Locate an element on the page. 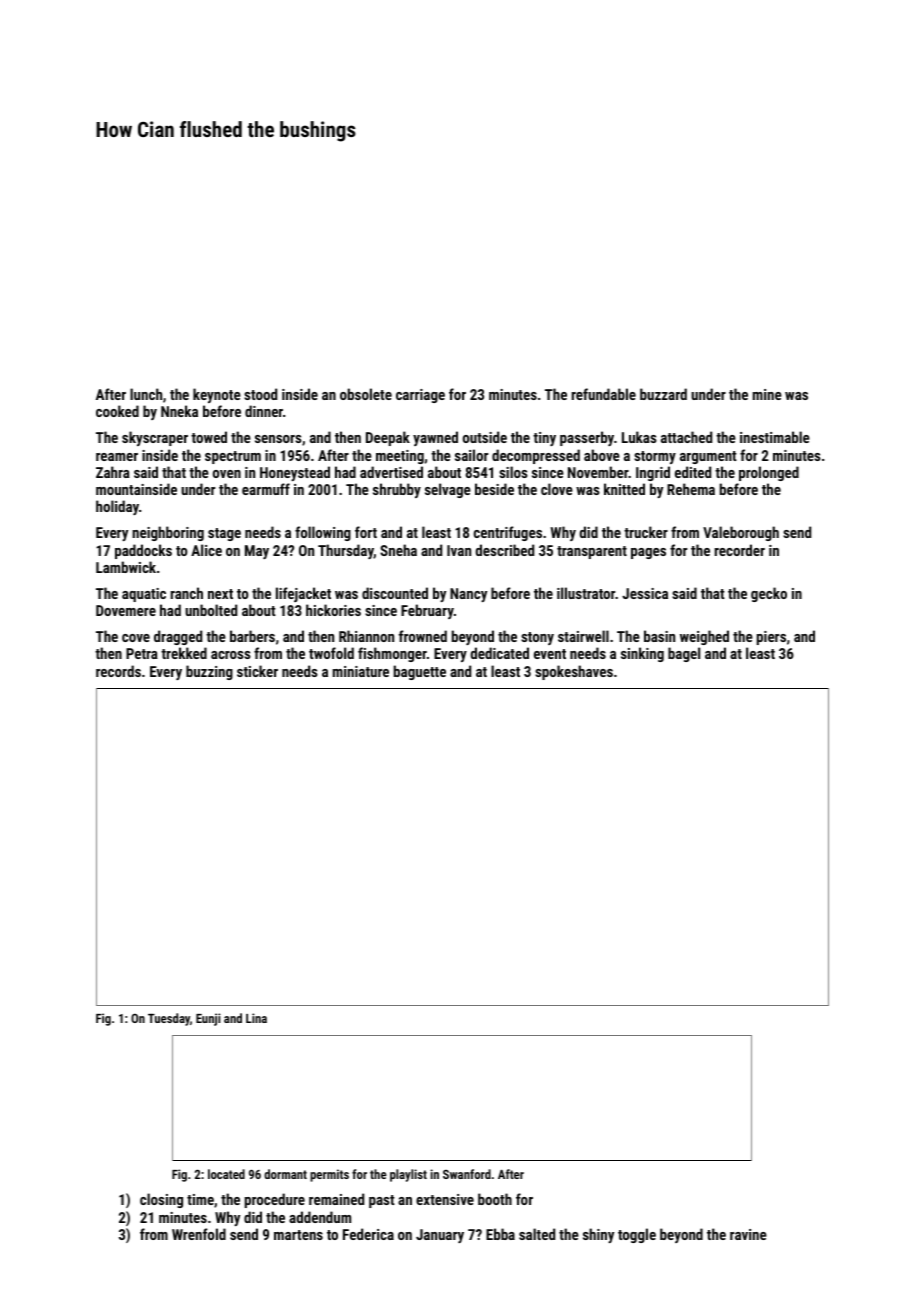 The image size is (924, 1308). lunch is located at coordinates (146, 394).
